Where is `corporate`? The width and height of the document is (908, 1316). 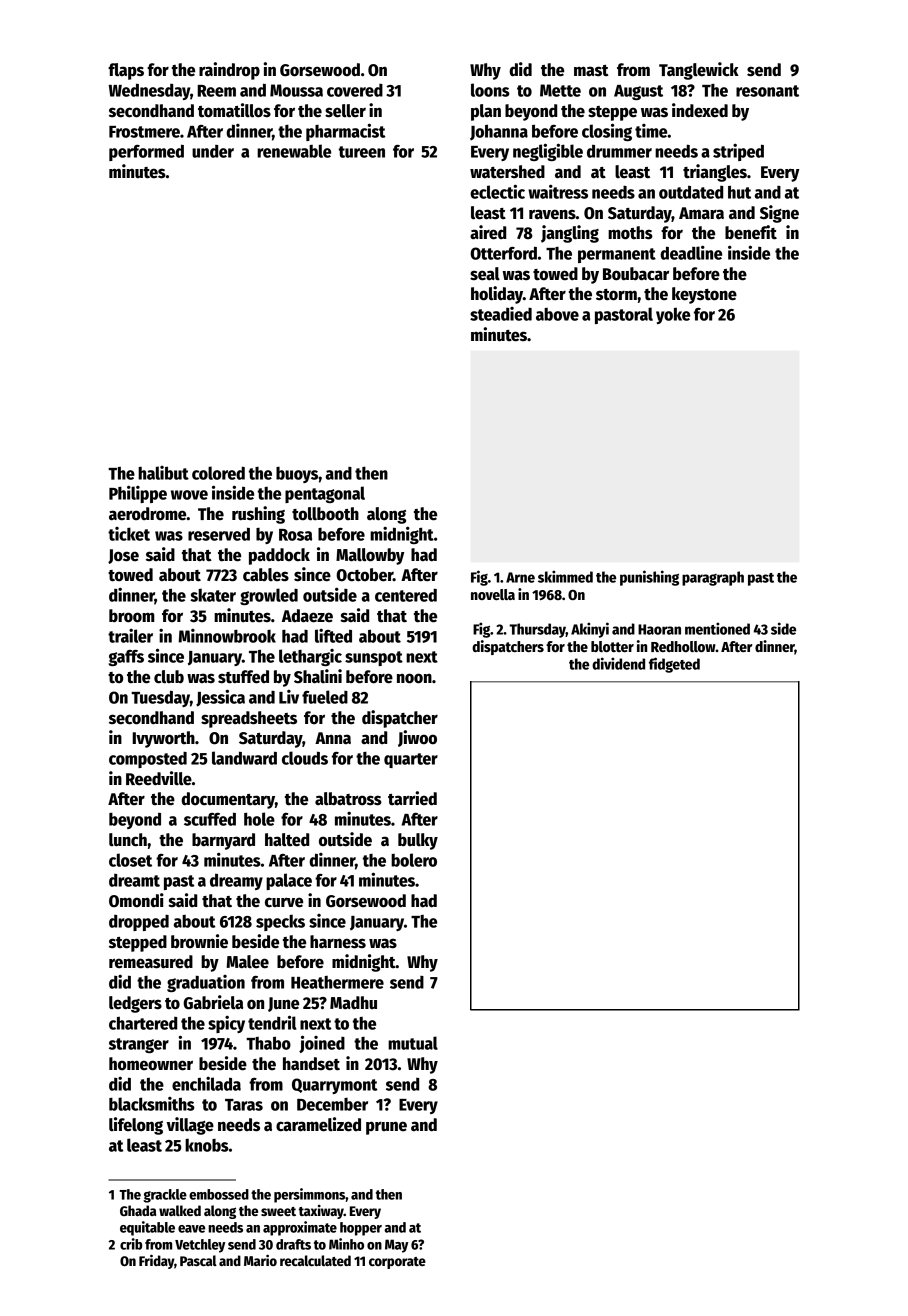 corporate is located at coordinates (397, 1263).
